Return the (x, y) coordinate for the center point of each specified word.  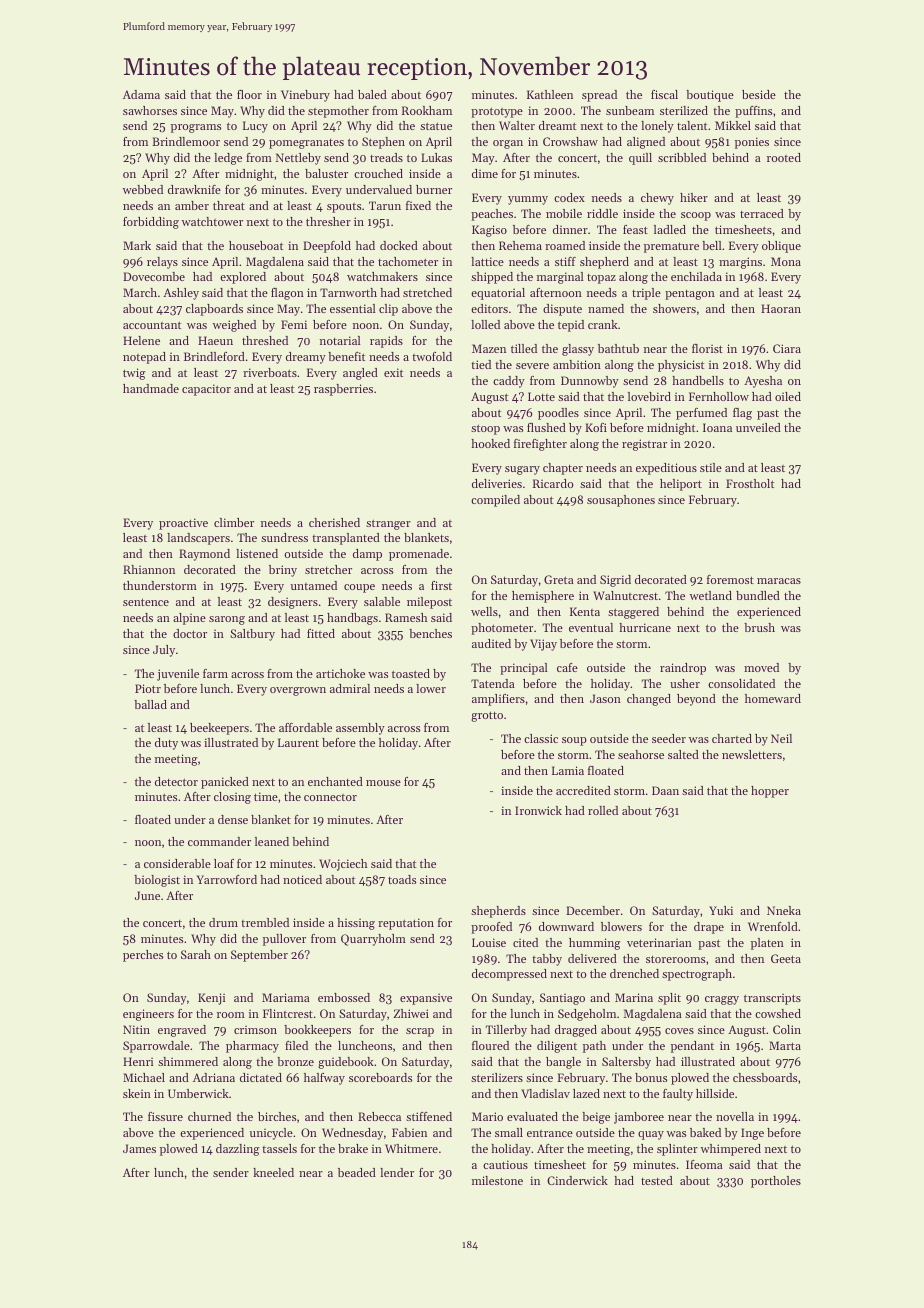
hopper (770, 792)
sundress (284, 537)
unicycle (271, 1134)
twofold (432, 356)
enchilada (696, 276)
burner (434, 189)
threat (229, 205)
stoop (485, 429)
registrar (644, 445)
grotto (487, 716)
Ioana (717, 427)
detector (176, 781)
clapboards (214, 310)
